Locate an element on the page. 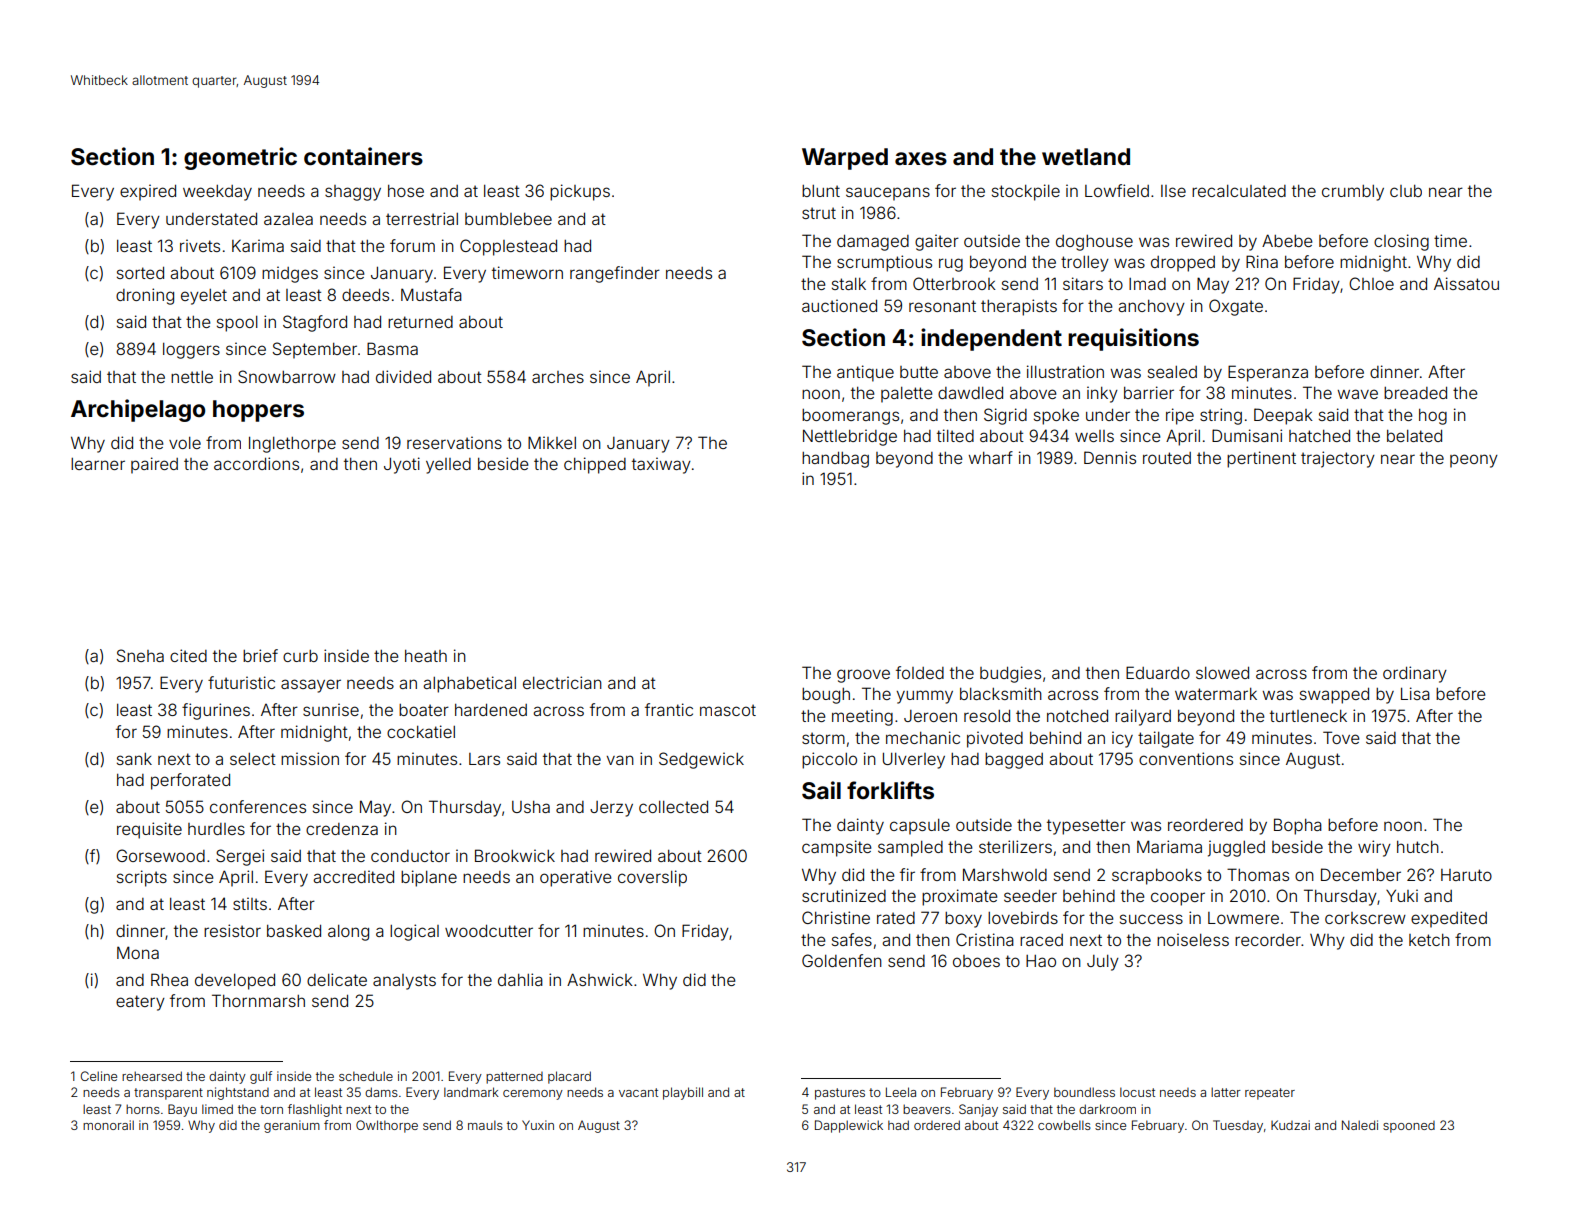  peony is located at coordinates (1474, 461).
